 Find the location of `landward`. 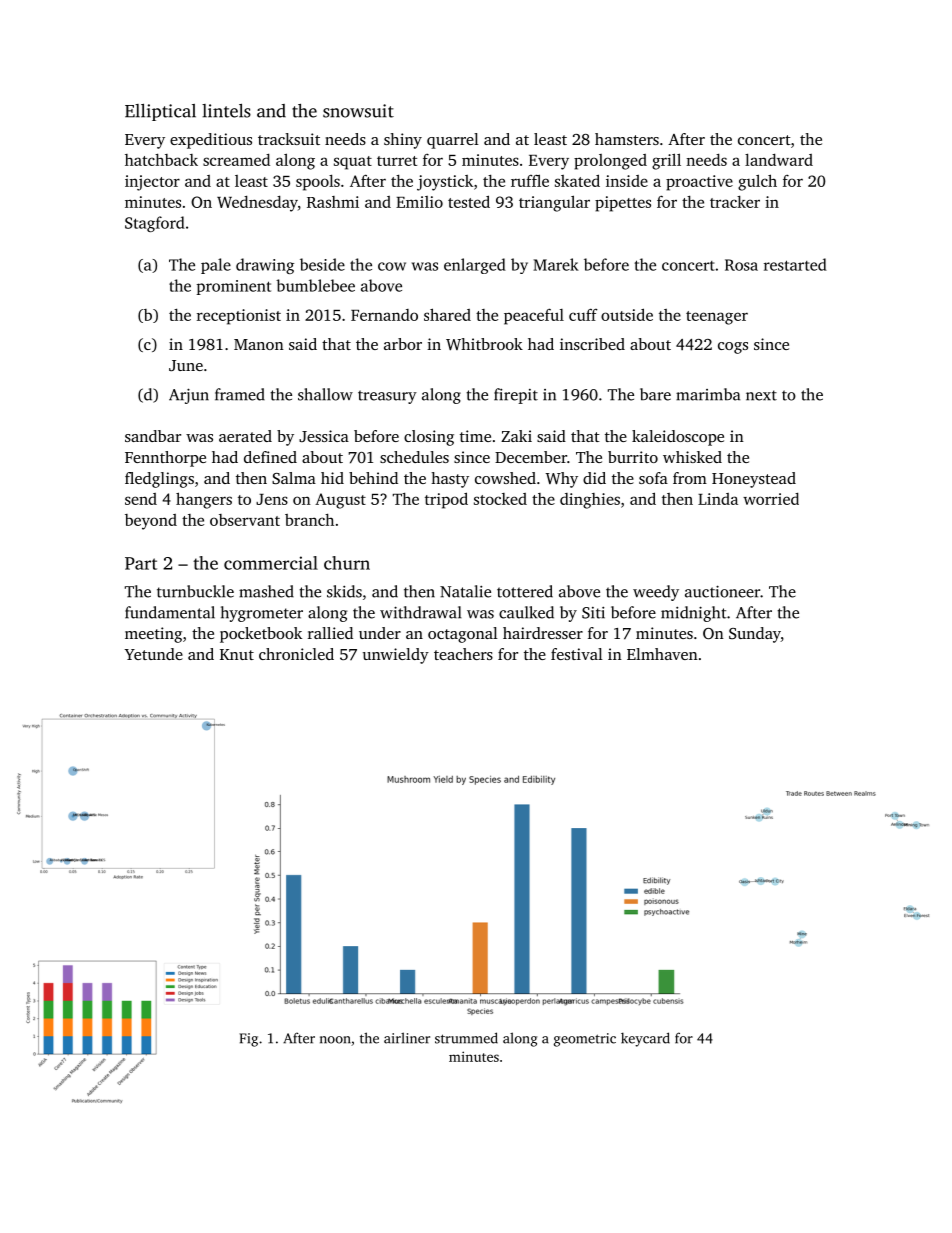

landward is located at coordinates (779, 159).
